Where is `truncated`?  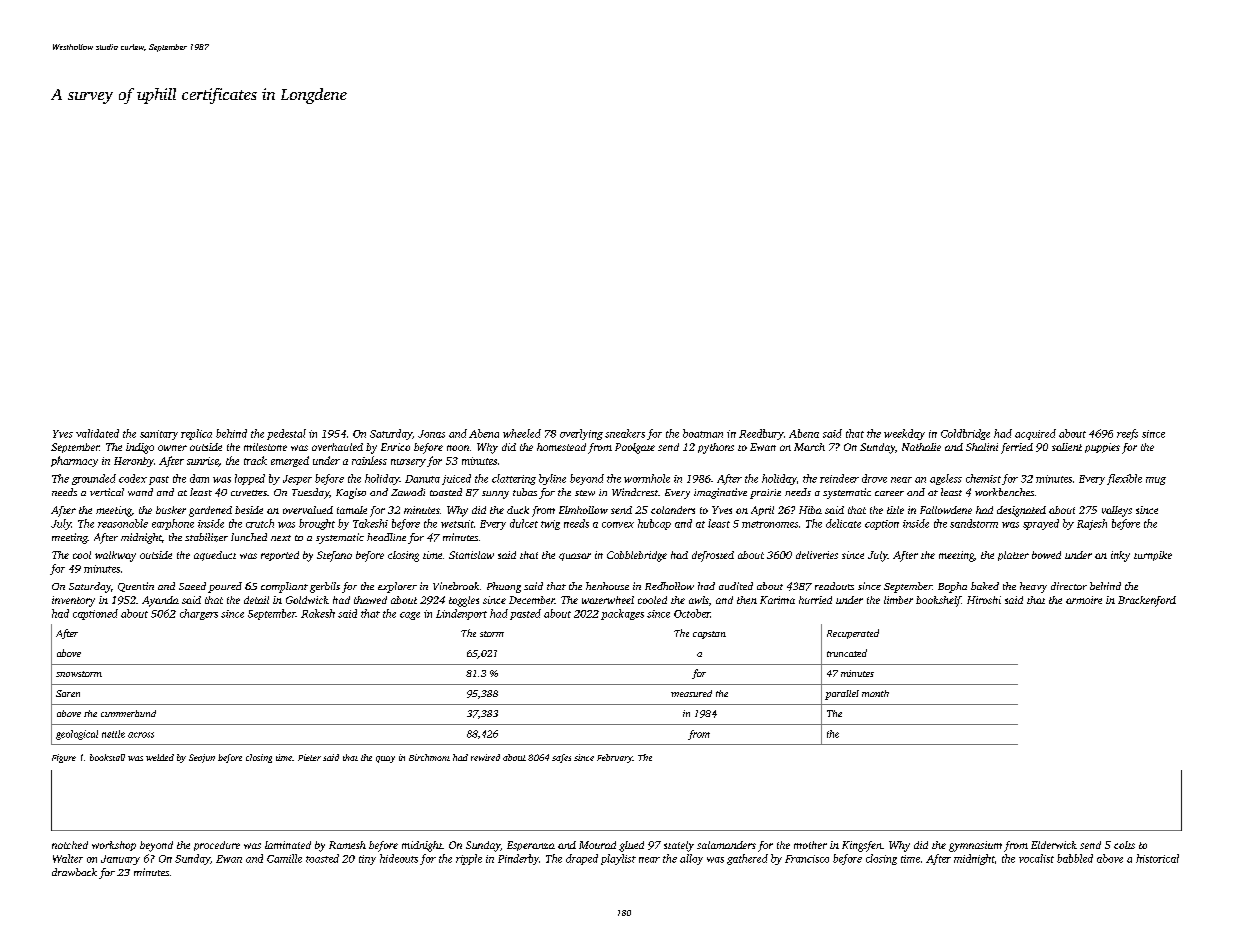 truncated is located at coordinates (847, 653).
